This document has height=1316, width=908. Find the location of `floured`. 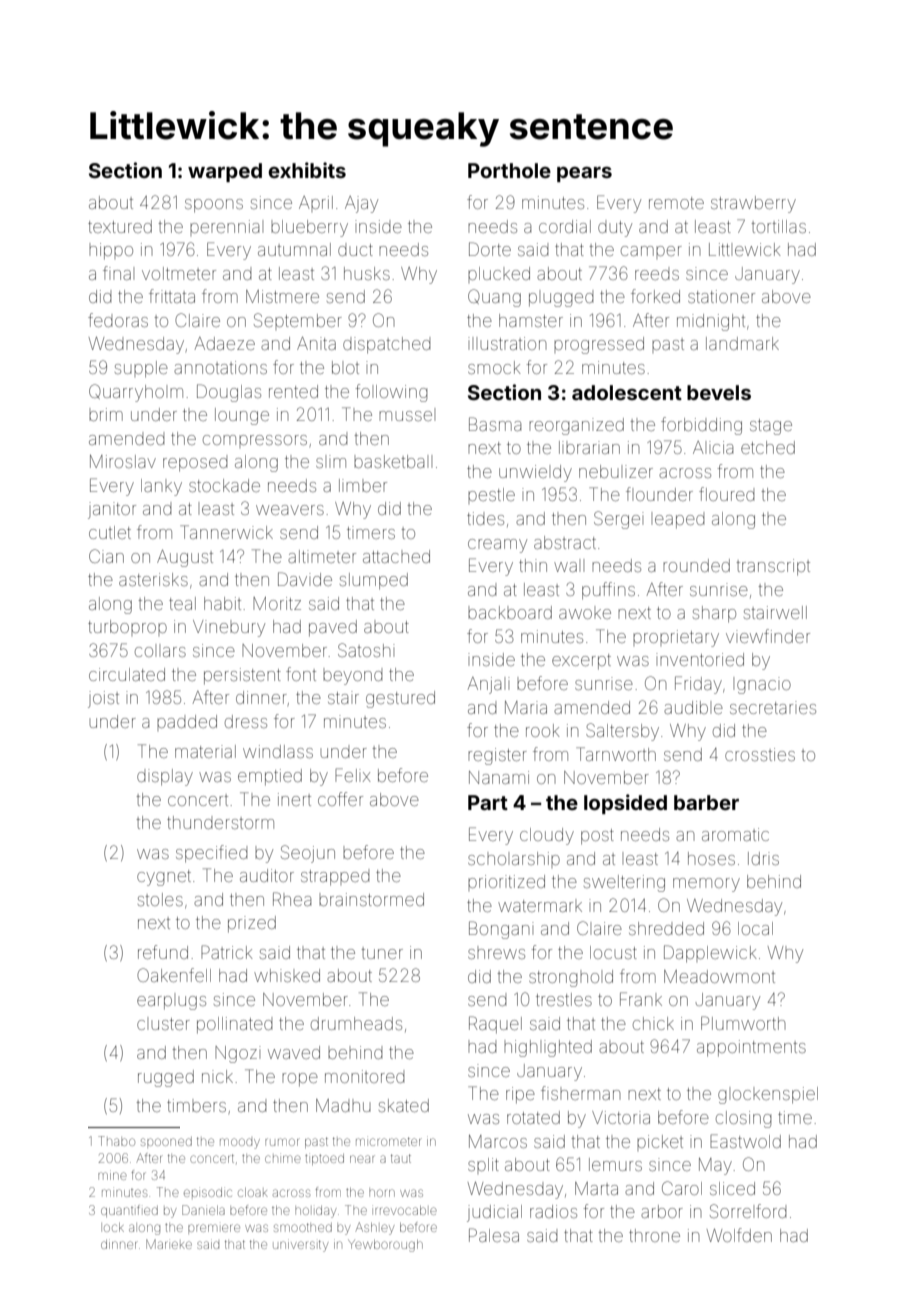

floured is located at coordinates (727, 494).
